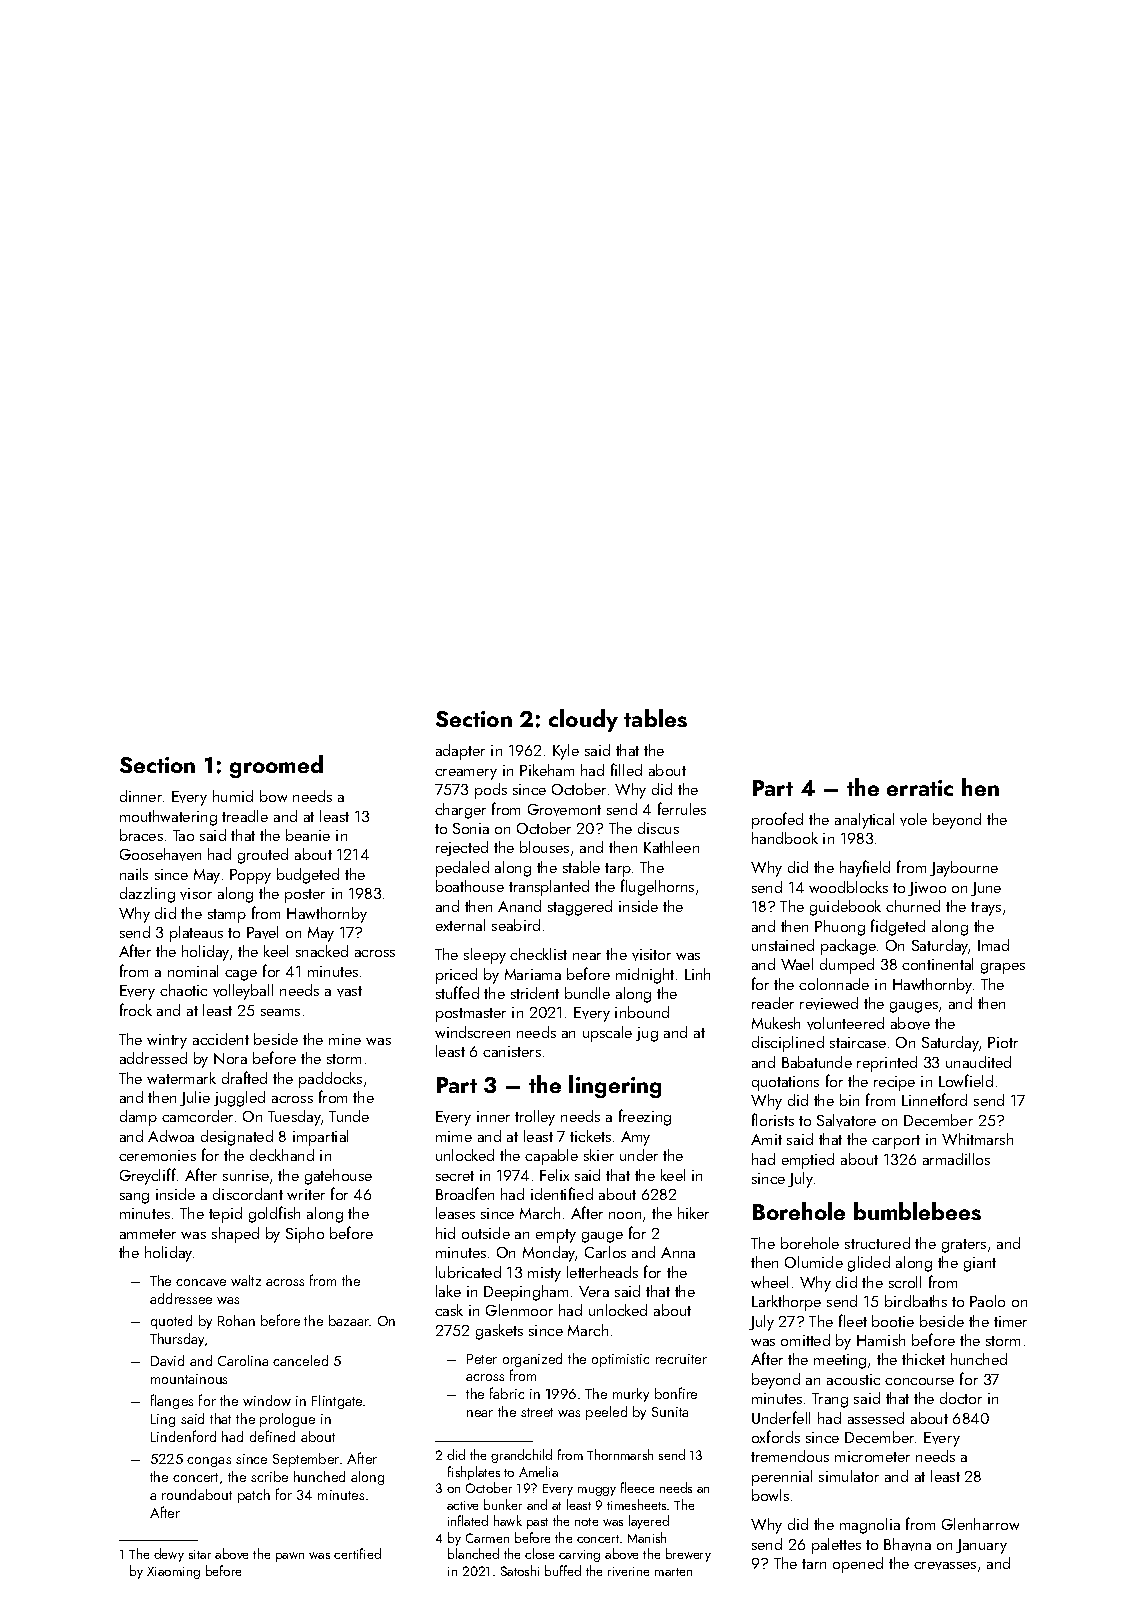 This image has width=1148, height=1623. I want to click on bumblebees, so click(917, 1211).
